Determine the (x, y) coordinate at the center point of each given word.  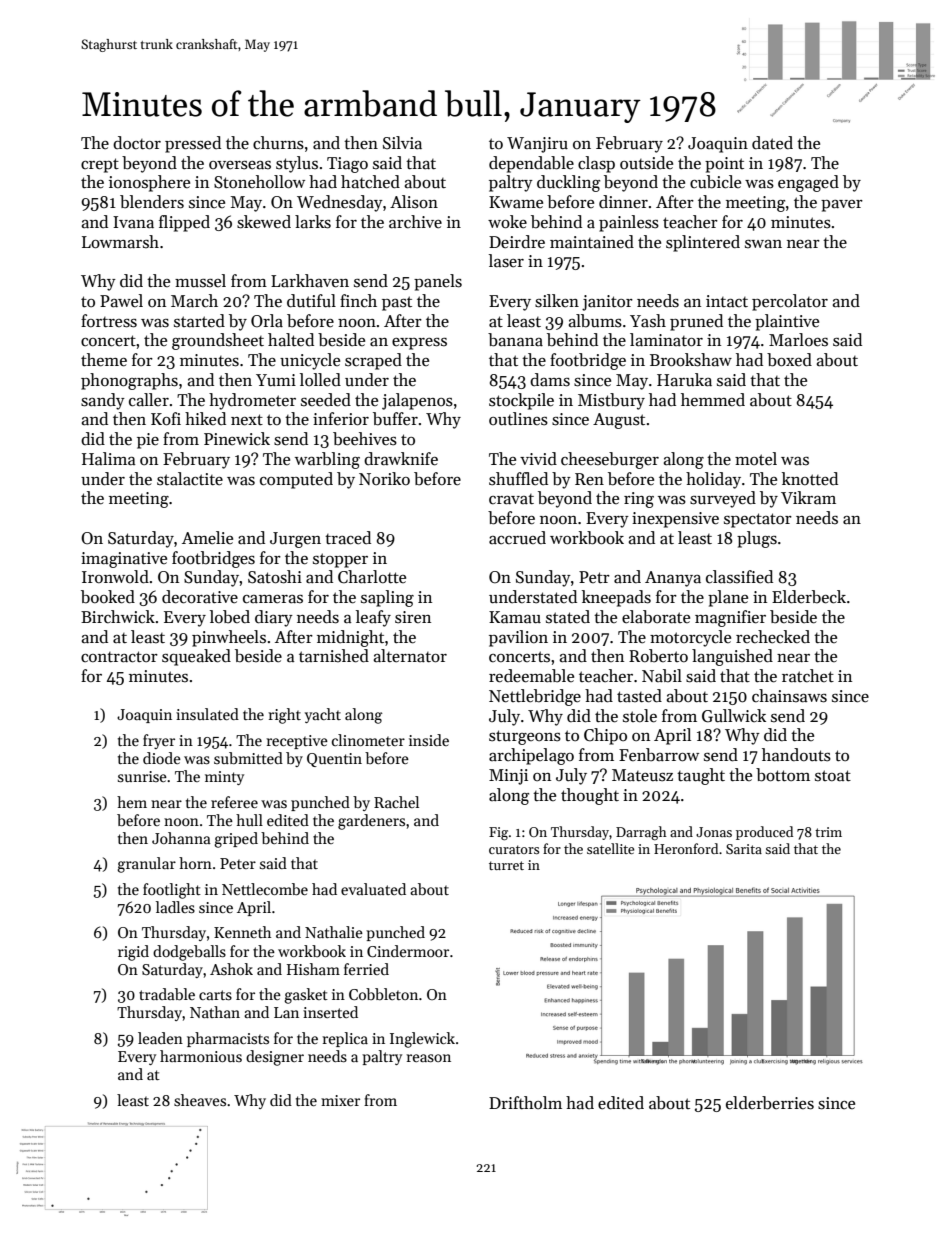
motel (756, 458)
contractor (119, 657)
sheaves (200, 1100)
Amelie (207, 538)
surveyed (723, 499)
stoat (833, 776)
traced (348, 538)
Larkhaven (310, 281)
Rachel (396, 802)
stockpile (521, 401)
